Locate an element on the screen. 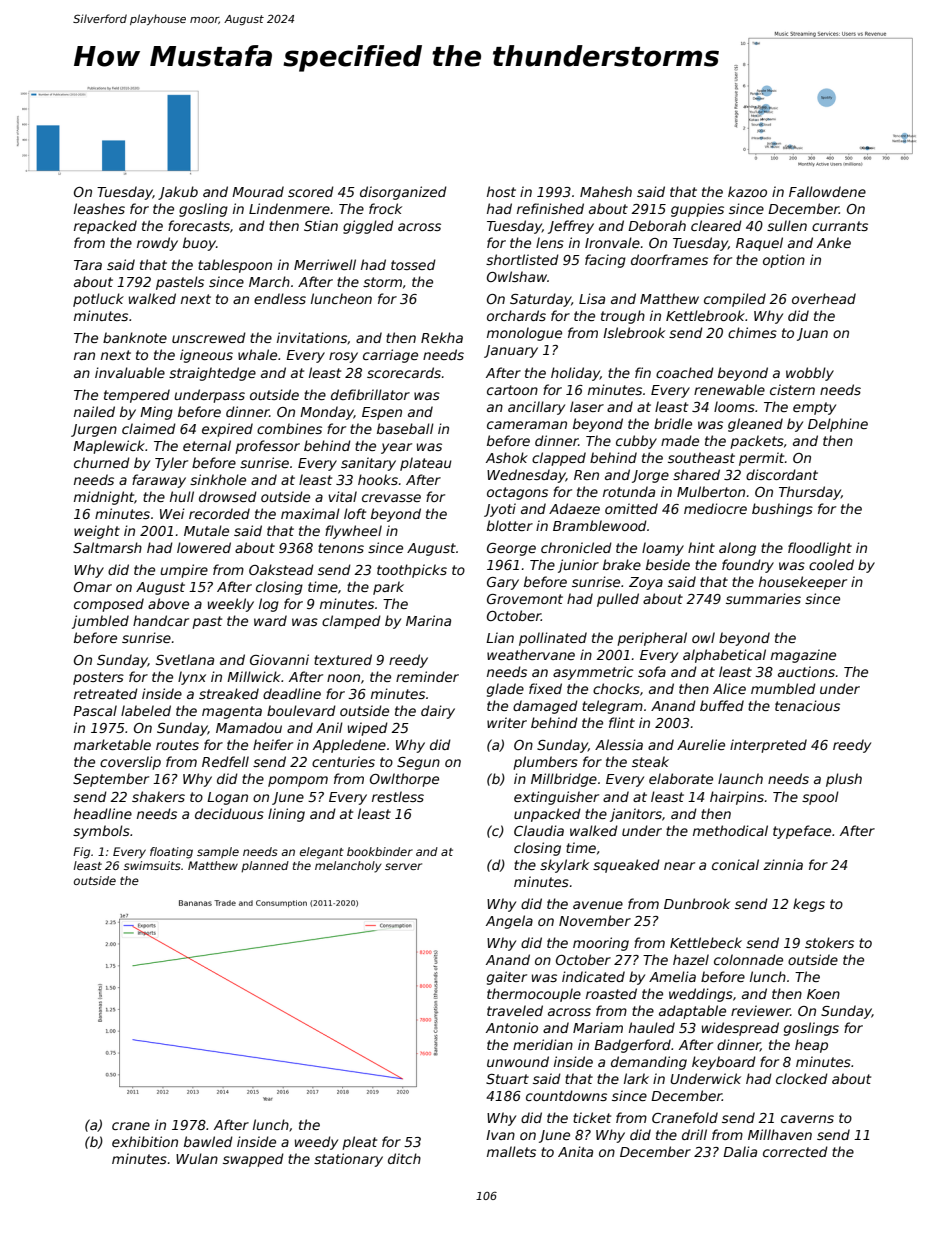  Oakstead is located at coordinates (281, 569).
